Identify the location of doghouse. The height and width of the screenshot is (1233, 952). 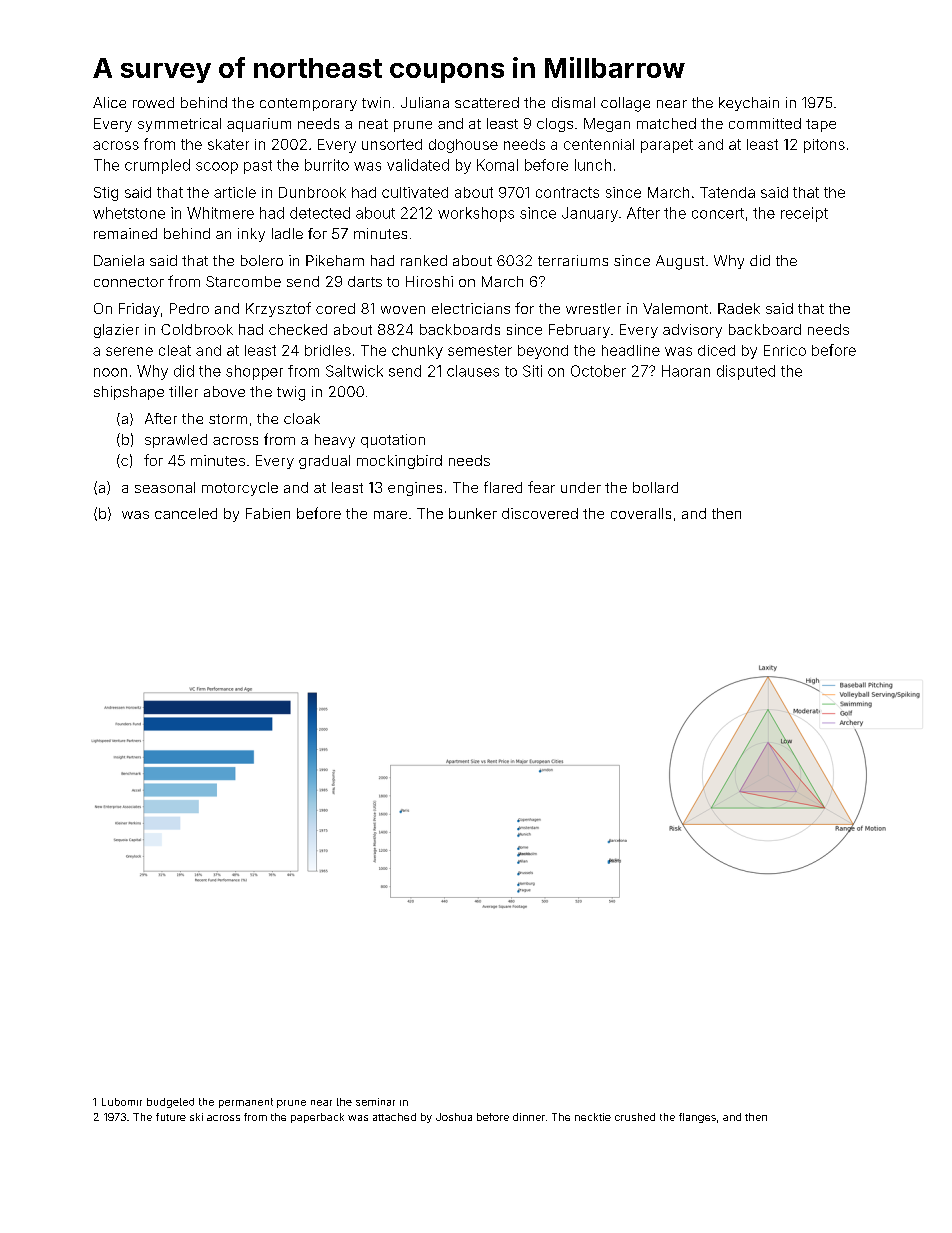
(463, 146).
